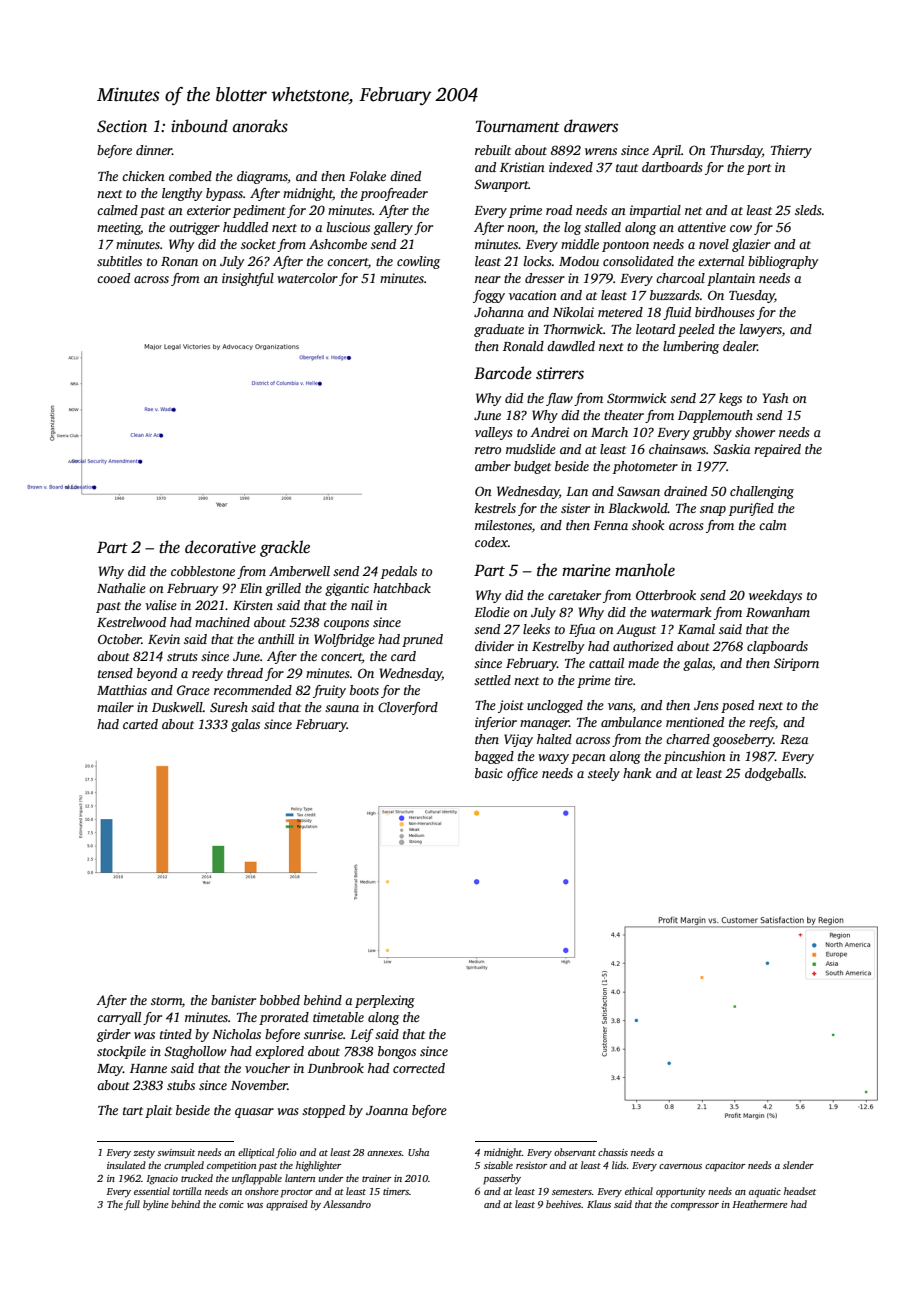  What do you see at coordinates (591, 126) in the page?
I see `drawers` at bounding box center [591, 126].
